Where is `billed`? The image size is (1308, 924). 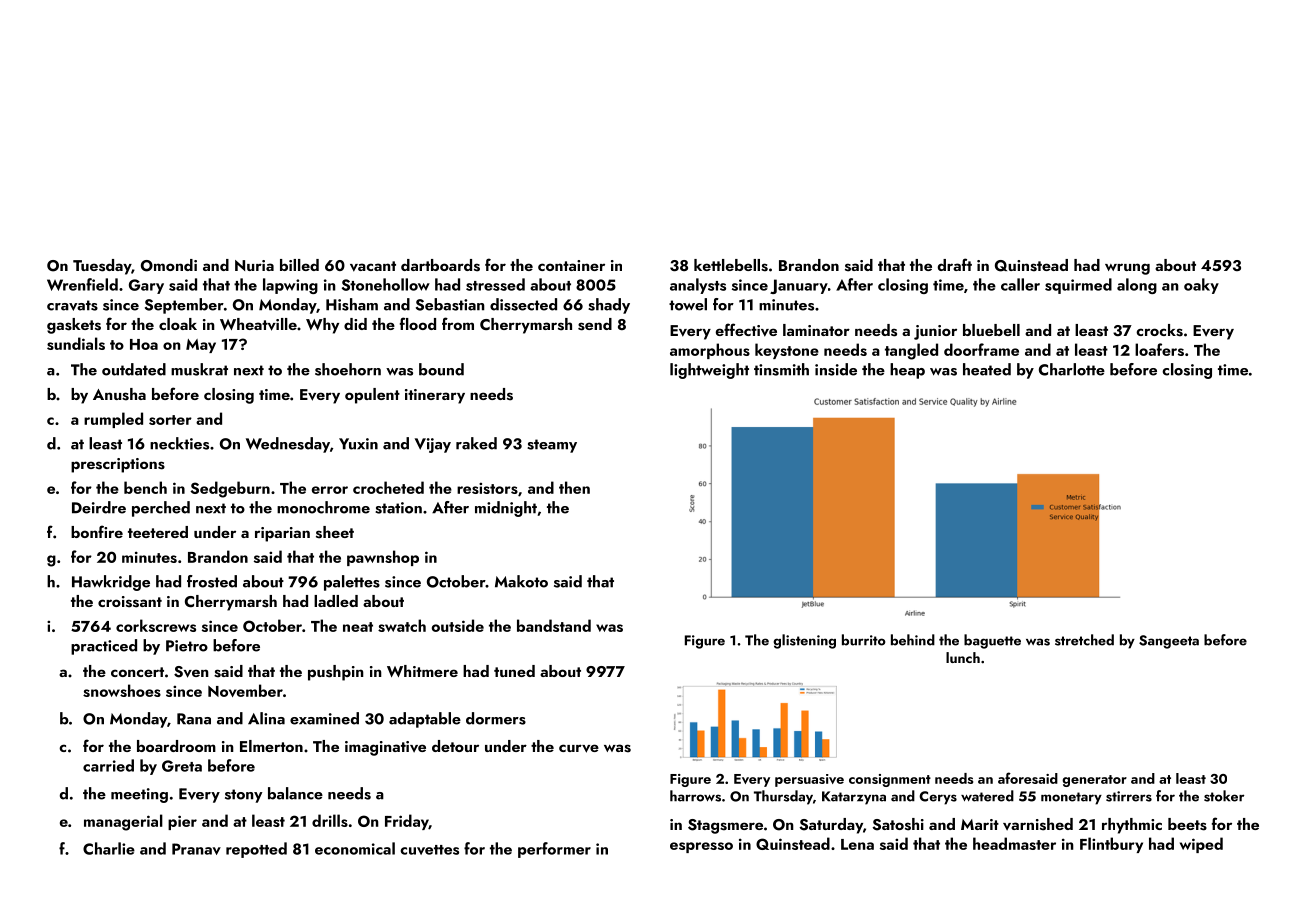
billed is located at coordinates (299, 265).
